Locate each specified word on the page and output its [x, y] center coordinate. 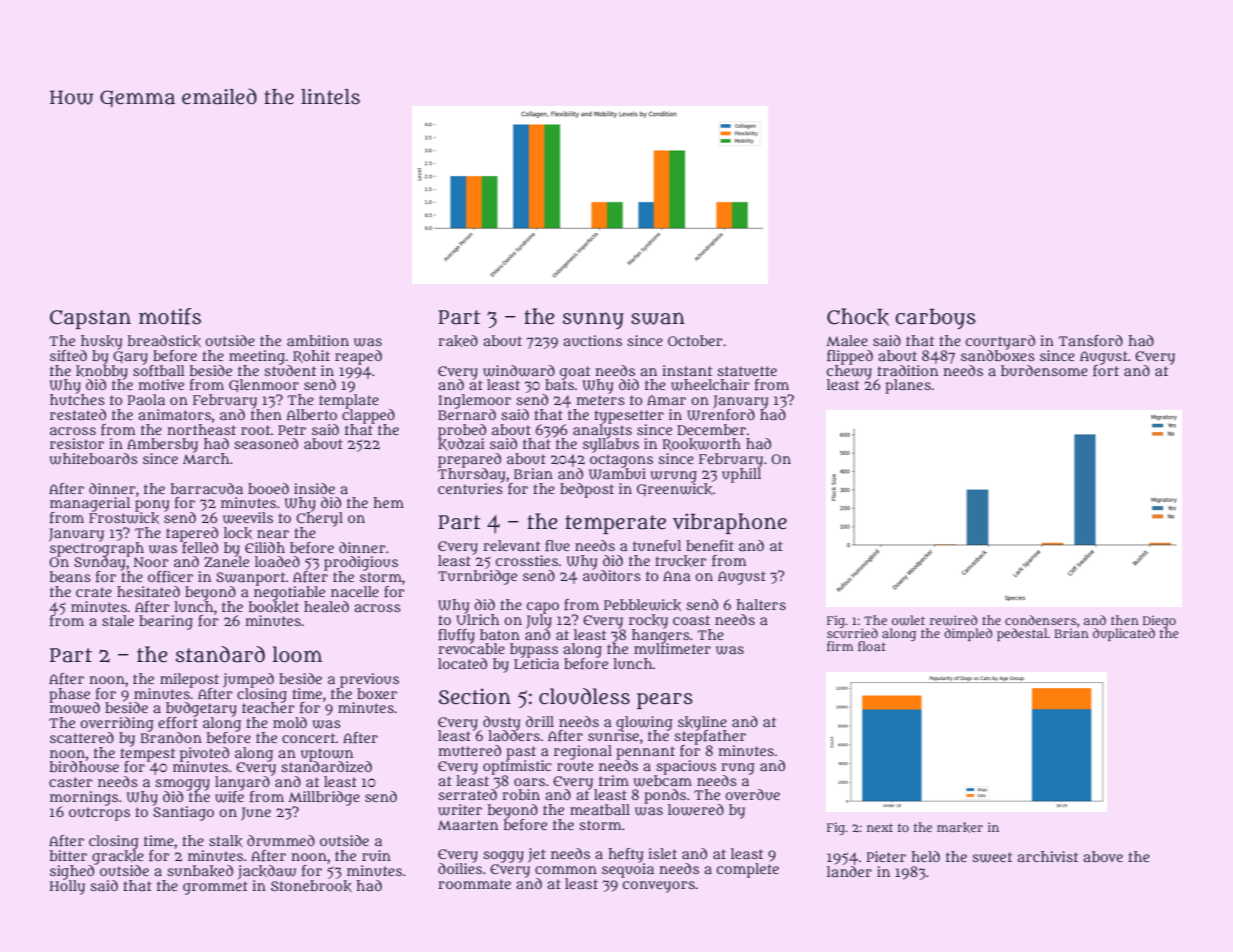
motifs [170, 316]
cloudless [584, 696]
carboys [935, 319]
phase [70, 695]
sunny [593, 320]
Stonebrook [311, 886]
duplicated [1124, 634]
